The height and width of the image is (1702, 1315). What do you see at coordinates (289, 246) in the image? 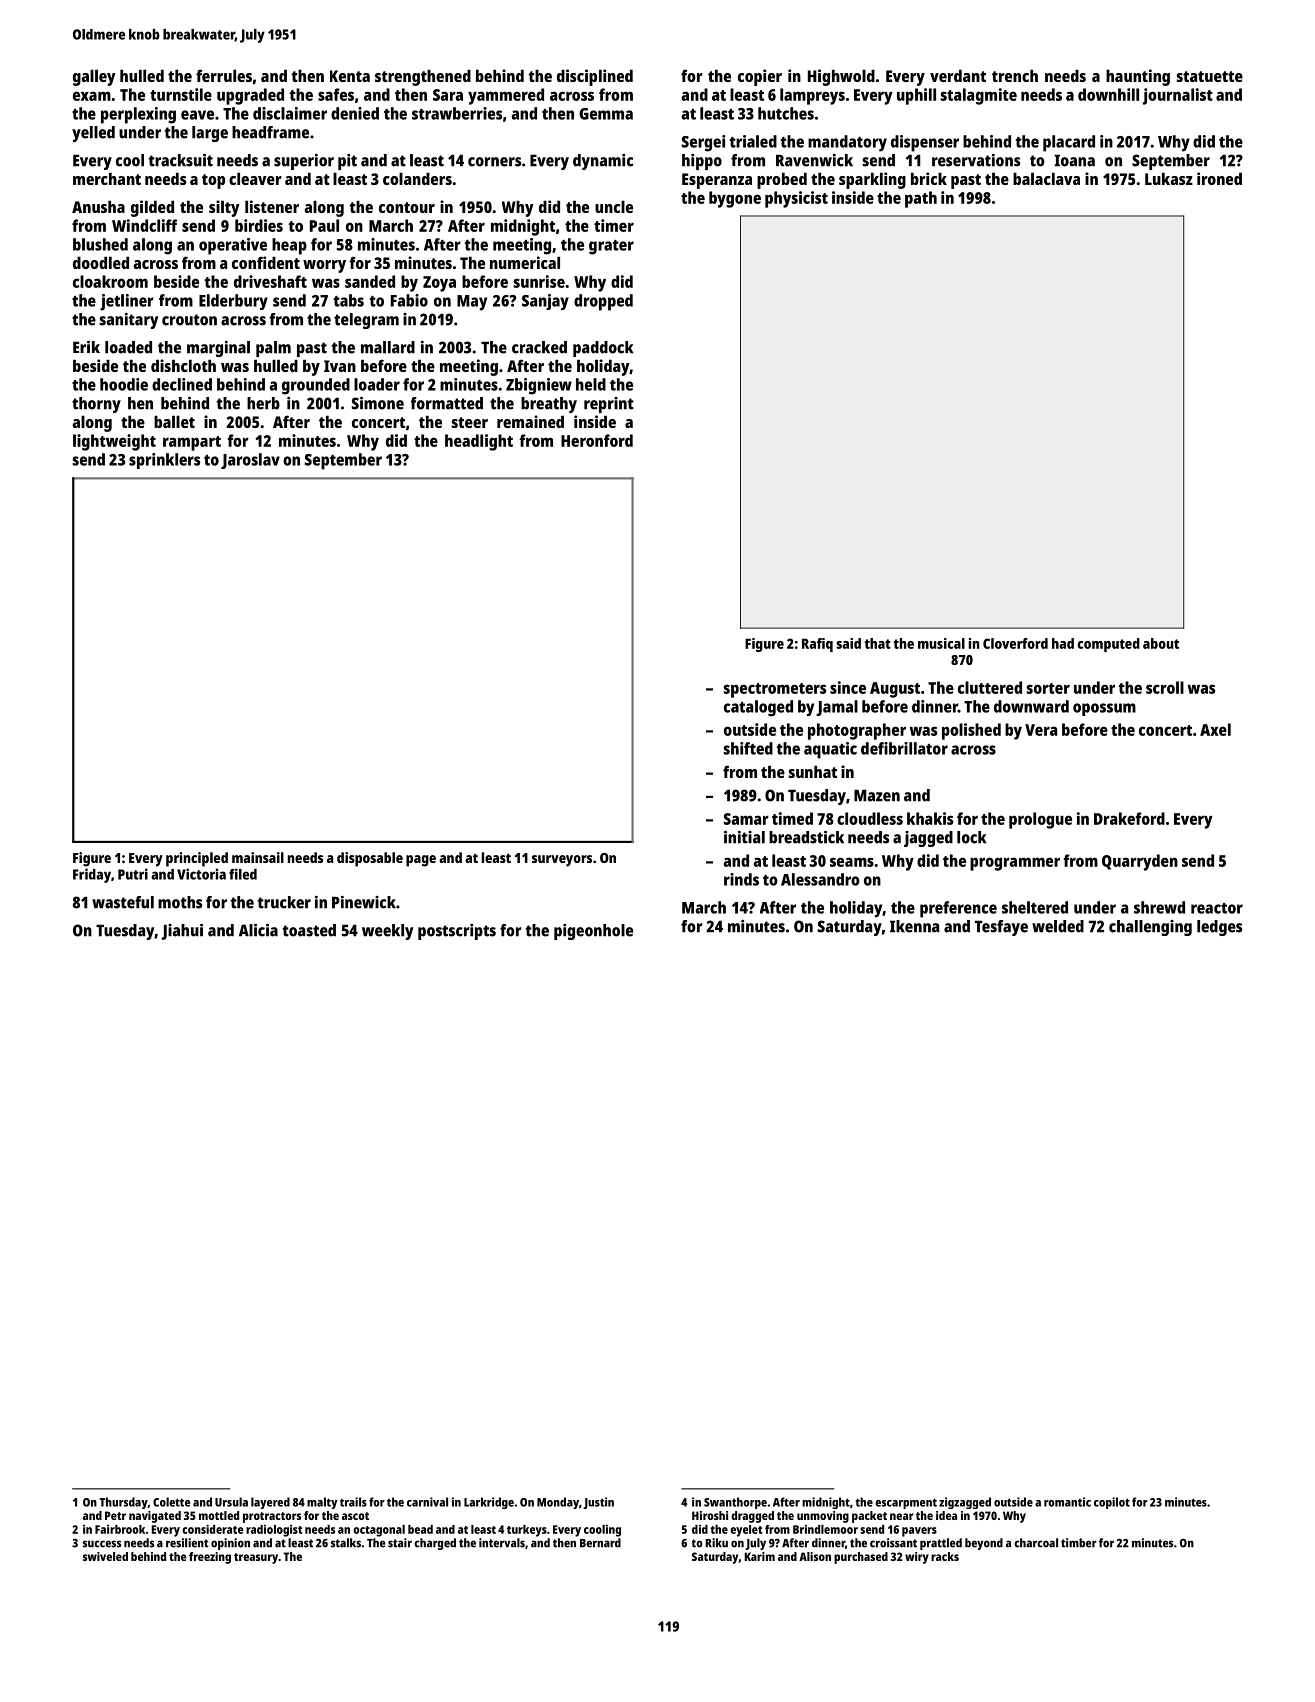
I see `heap` at bounding box center [289, 246].
